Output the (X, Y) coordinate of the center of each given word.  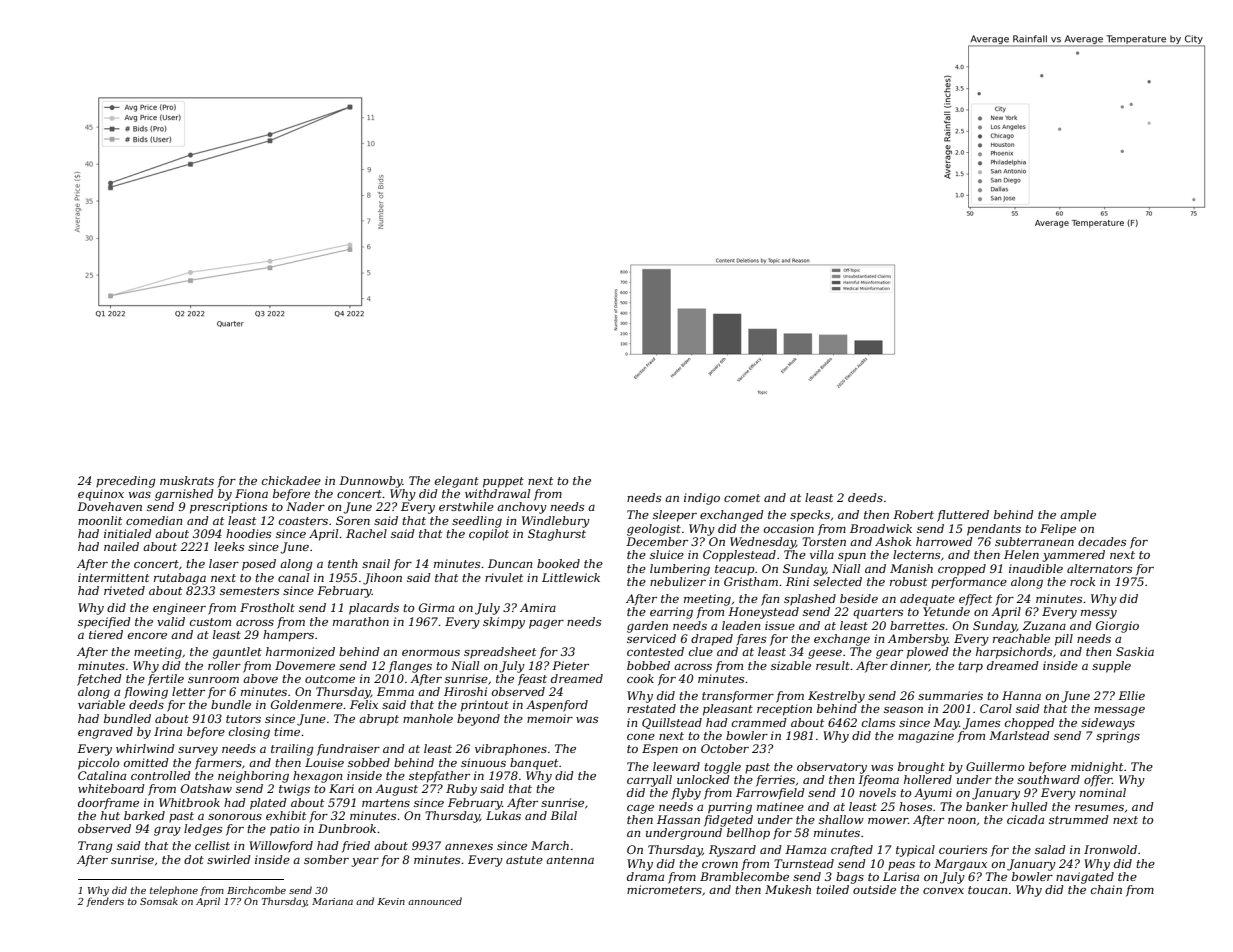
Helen (1021, 554)
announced (435, 901)
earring (671, 613)
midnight (1097, 768)
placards (374, 609)
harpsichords (1014, 653)
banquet (534, 764)
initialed (128, 533)
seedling (477, 522)
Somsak (159, 901)
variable (101, 704)
